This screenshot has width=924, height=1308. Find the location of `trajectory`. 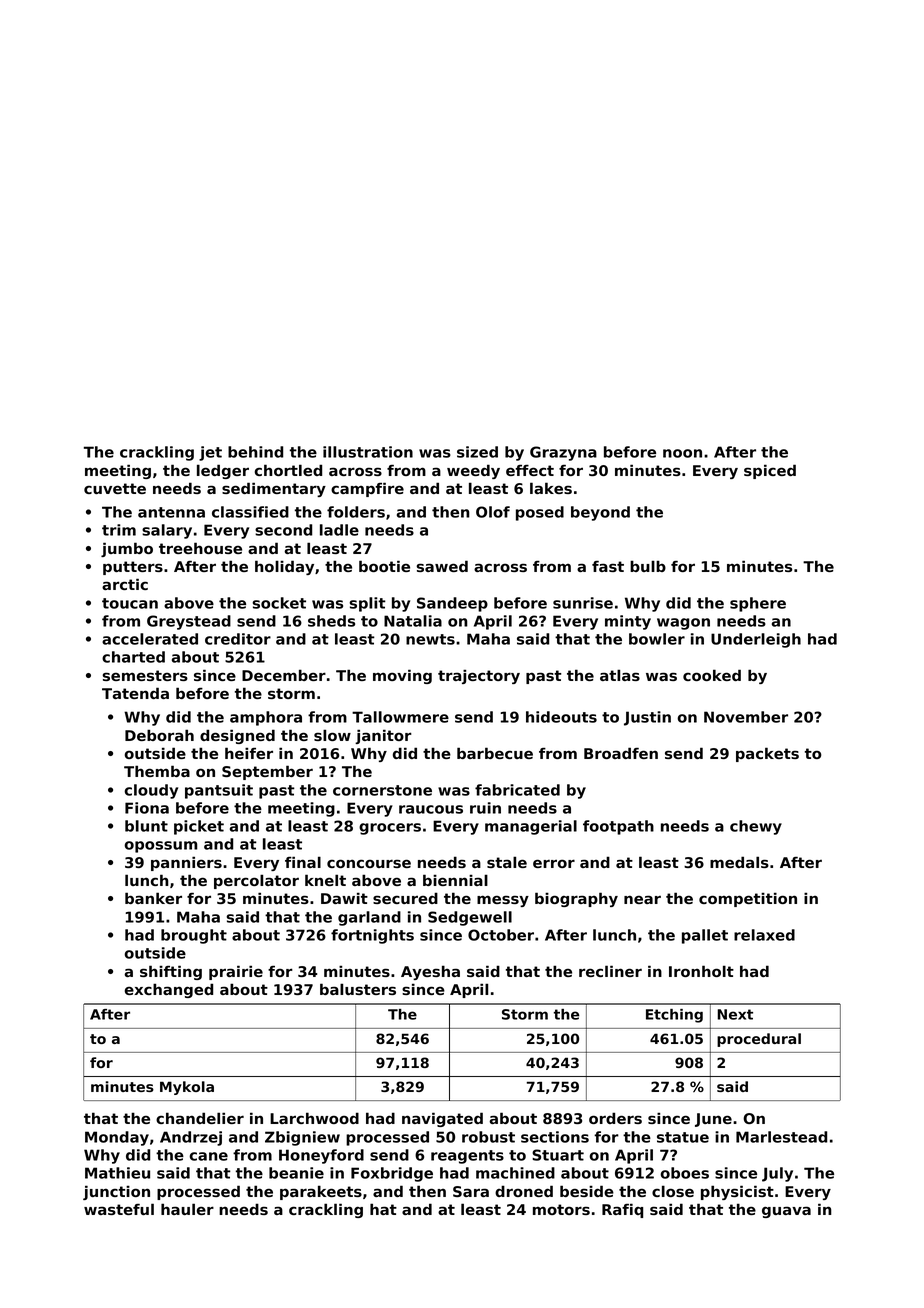

trajectory is located at coordinates (479, 676).
